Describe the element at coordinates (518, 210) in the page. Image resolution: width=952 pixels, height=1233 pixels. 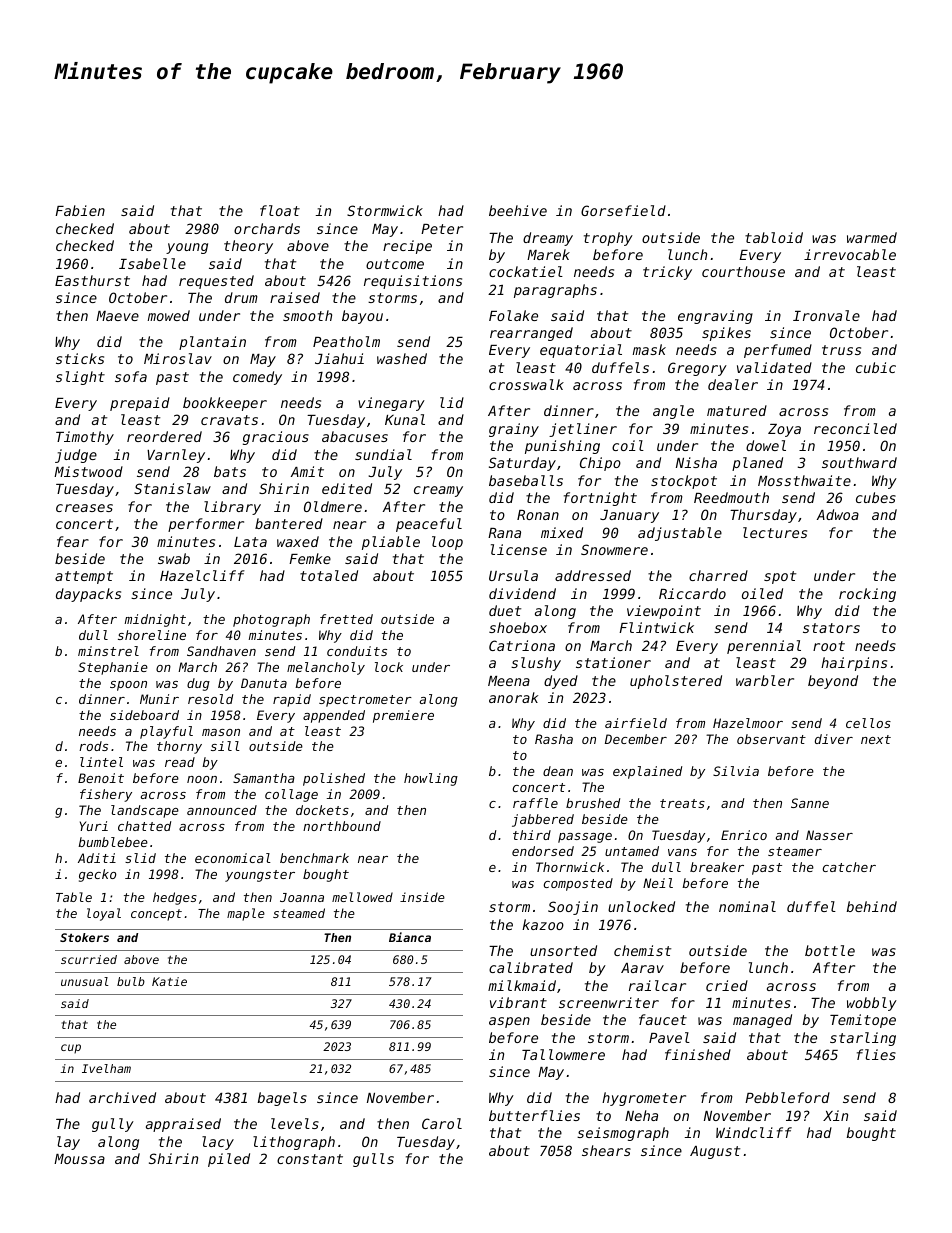
I see `beehive` at that location.
